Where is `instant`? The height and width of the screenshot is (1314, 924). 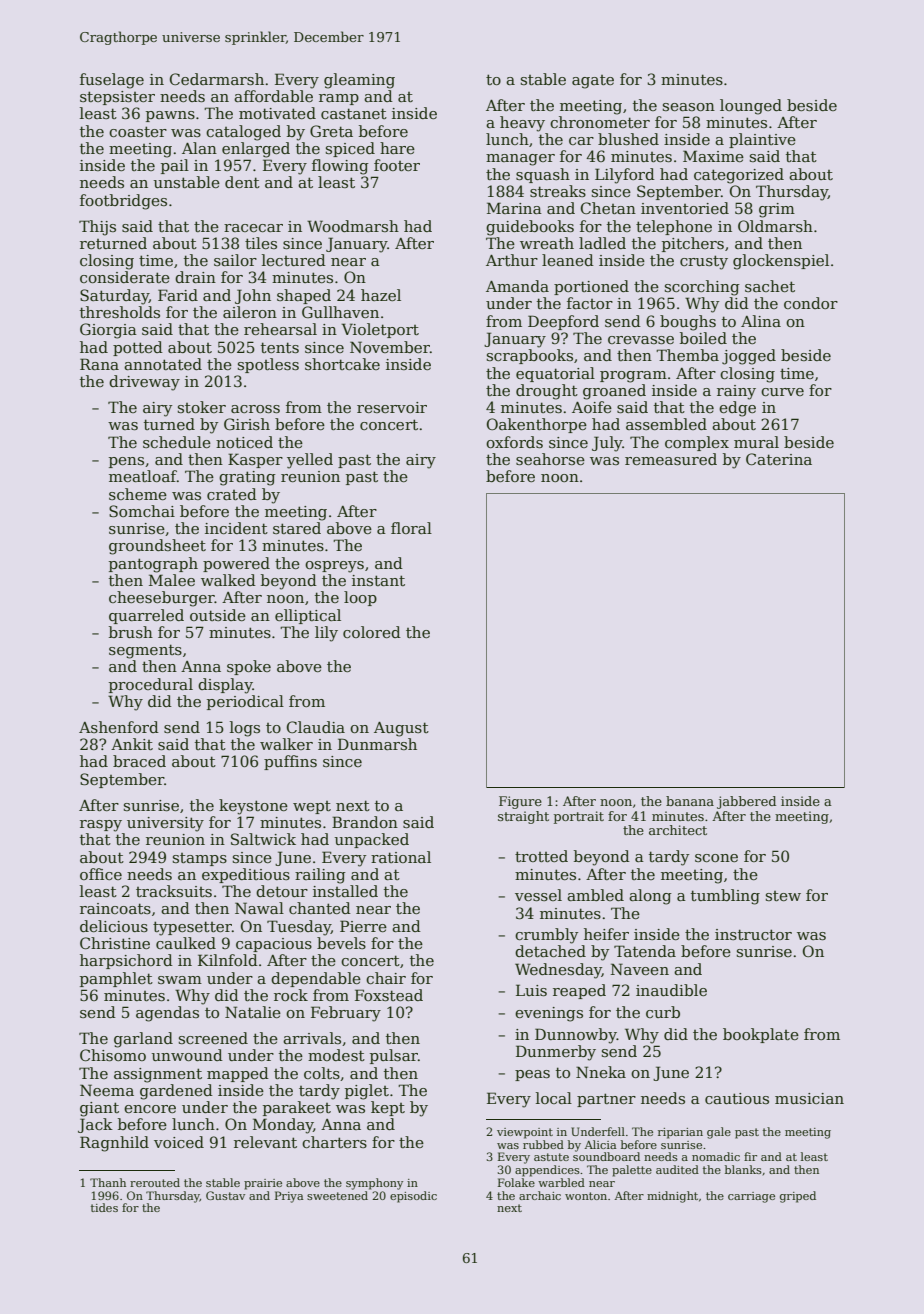
instant is located at coordinates (378, 580).
